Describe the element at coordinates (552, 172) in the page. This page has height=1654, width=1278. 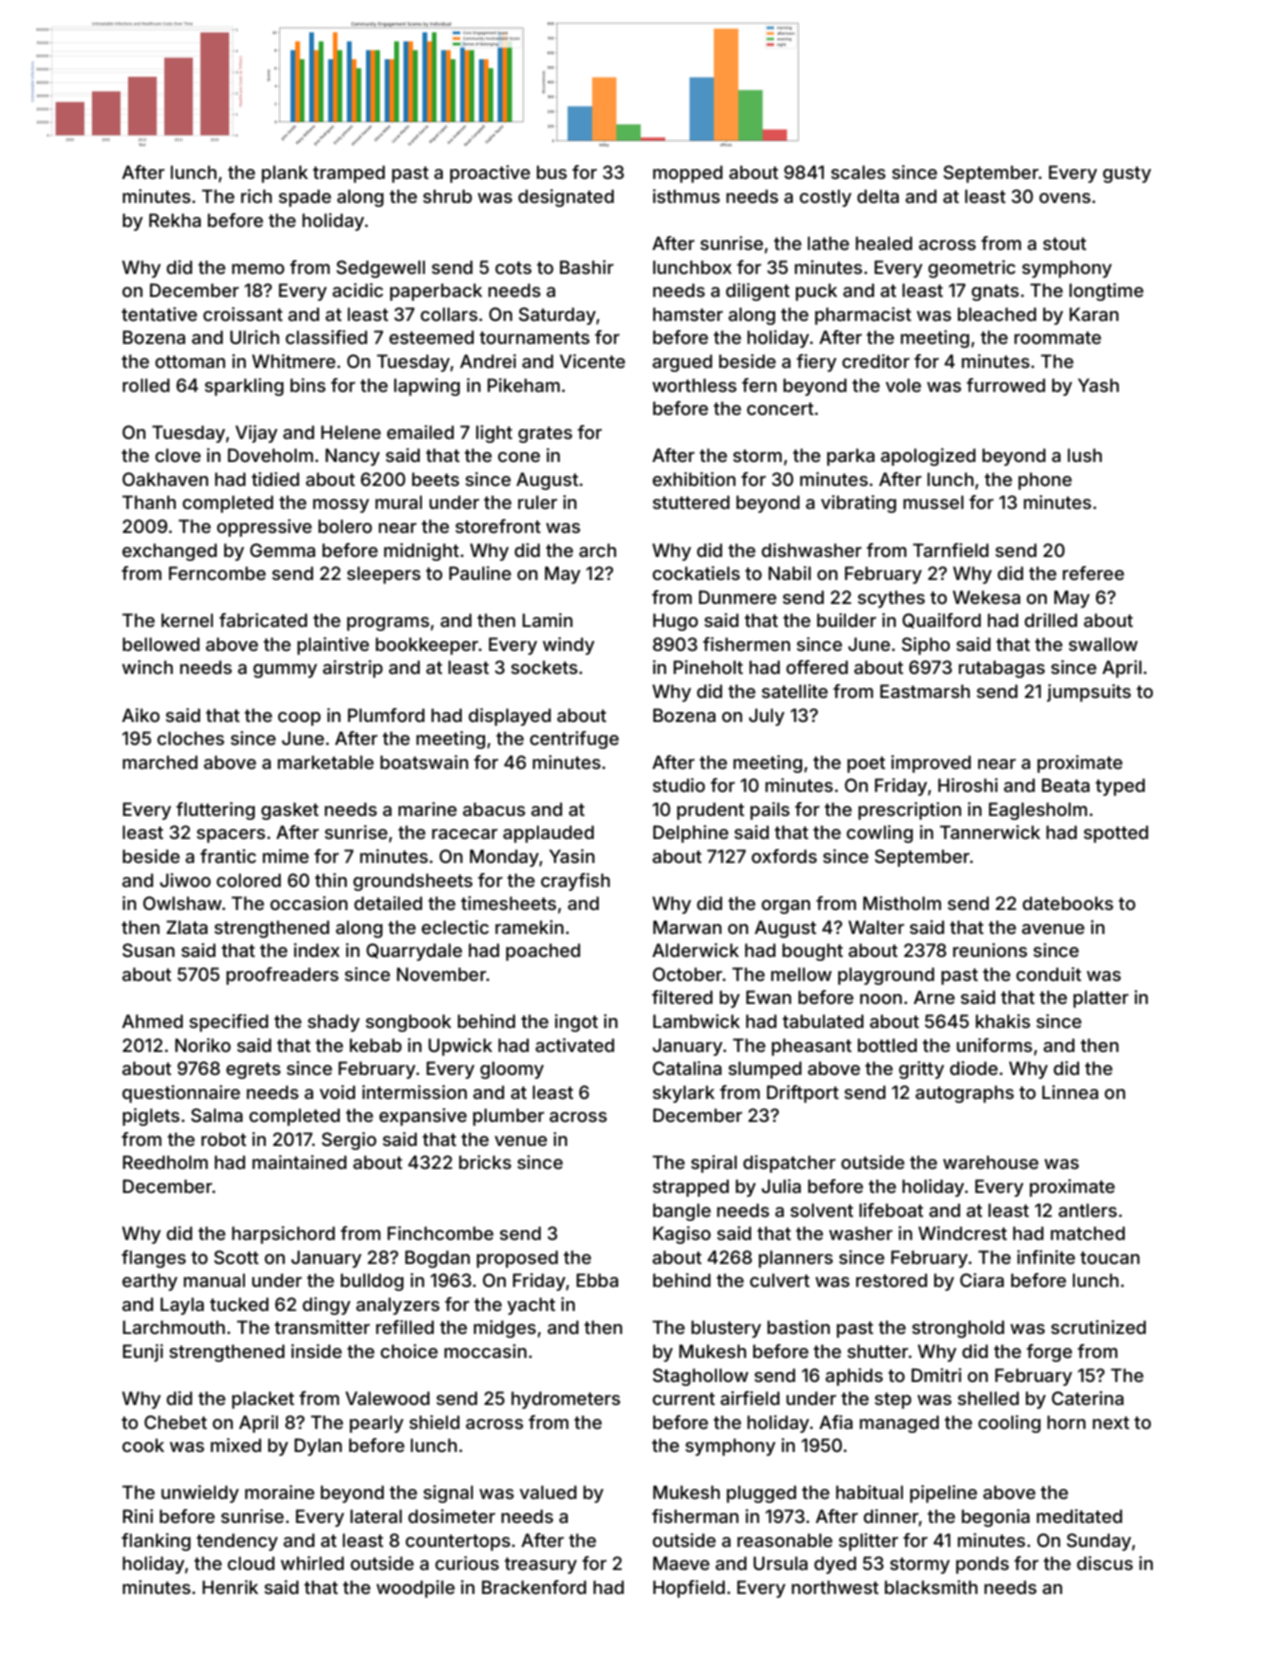
I see `bus` at that location.
